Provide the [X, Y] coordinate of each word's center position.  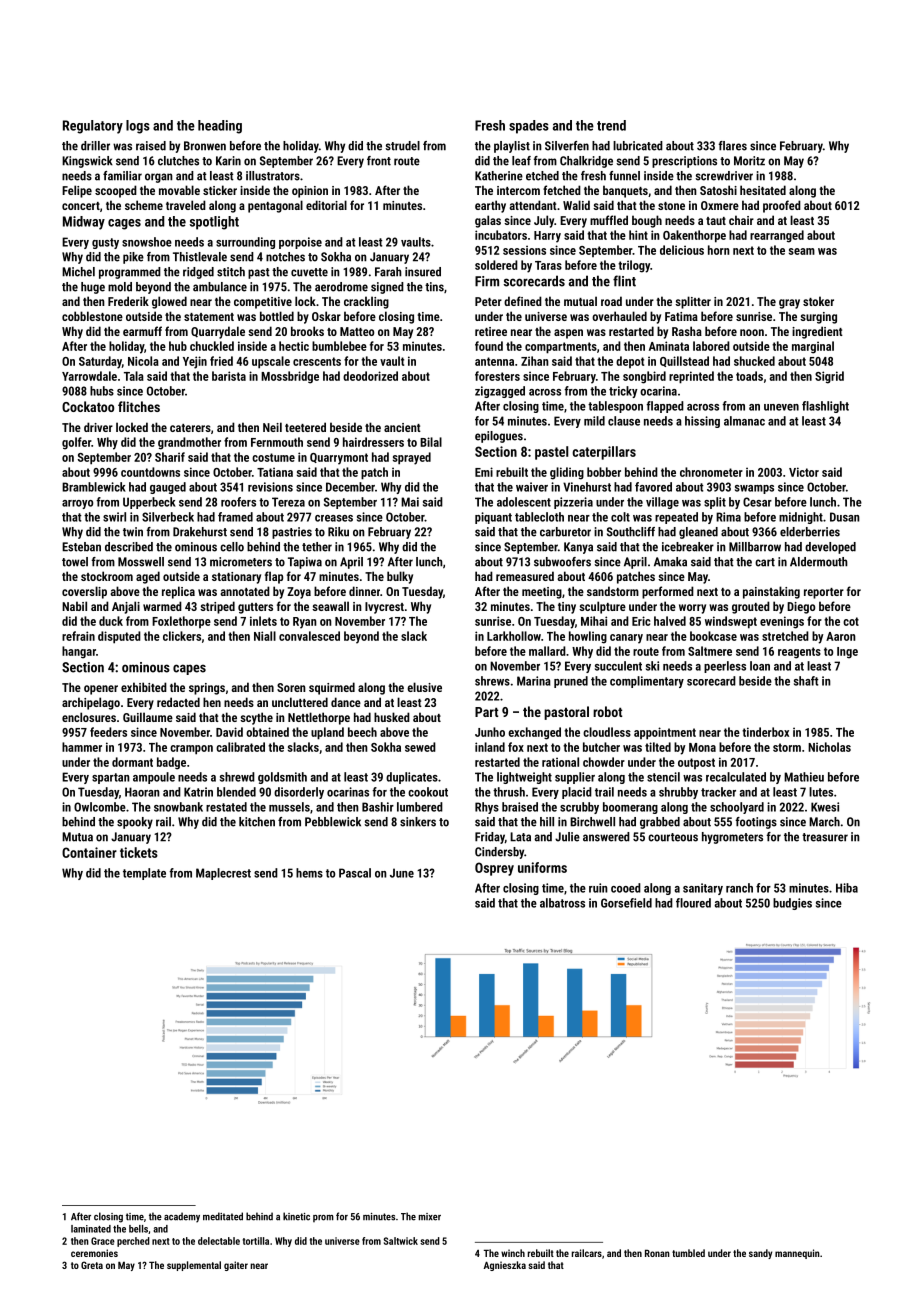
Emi [484, 472]
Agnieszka [505, 1266]
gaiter [236, 1266]
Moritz [749, 161]
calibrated [240, 747]
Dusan [845, 517]
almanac [744, 421]
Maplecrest [223, 874]
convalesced [309, 636]
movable [179, 190]
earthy [490, 206]
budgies [792, 904]
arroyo [77, 504]
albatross [562, 903]
